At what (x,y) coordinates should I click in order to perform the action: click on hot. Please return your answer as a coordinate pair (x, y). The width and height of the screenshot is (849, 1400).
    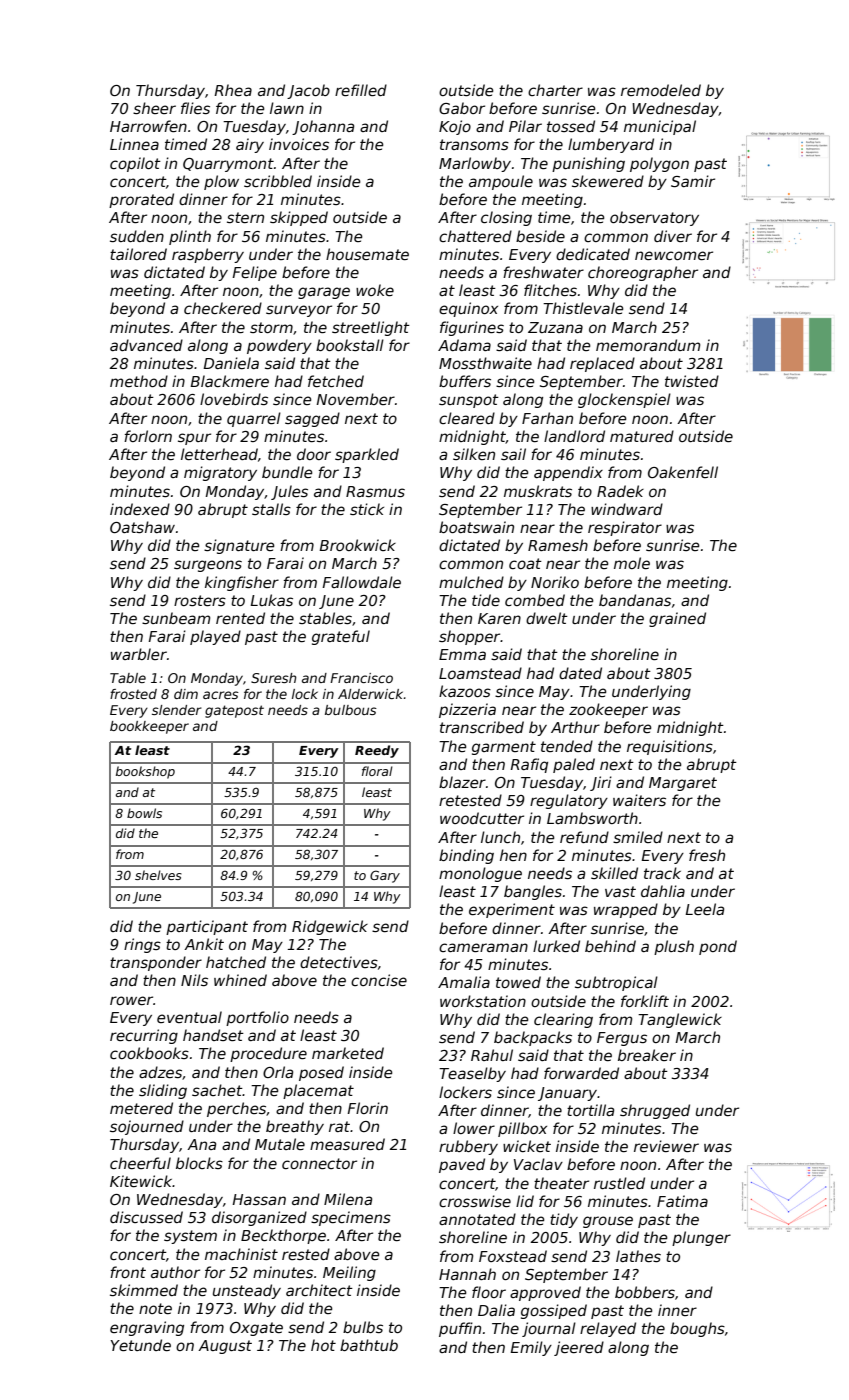
    Looking at the image, I should click on (323, 1345).
